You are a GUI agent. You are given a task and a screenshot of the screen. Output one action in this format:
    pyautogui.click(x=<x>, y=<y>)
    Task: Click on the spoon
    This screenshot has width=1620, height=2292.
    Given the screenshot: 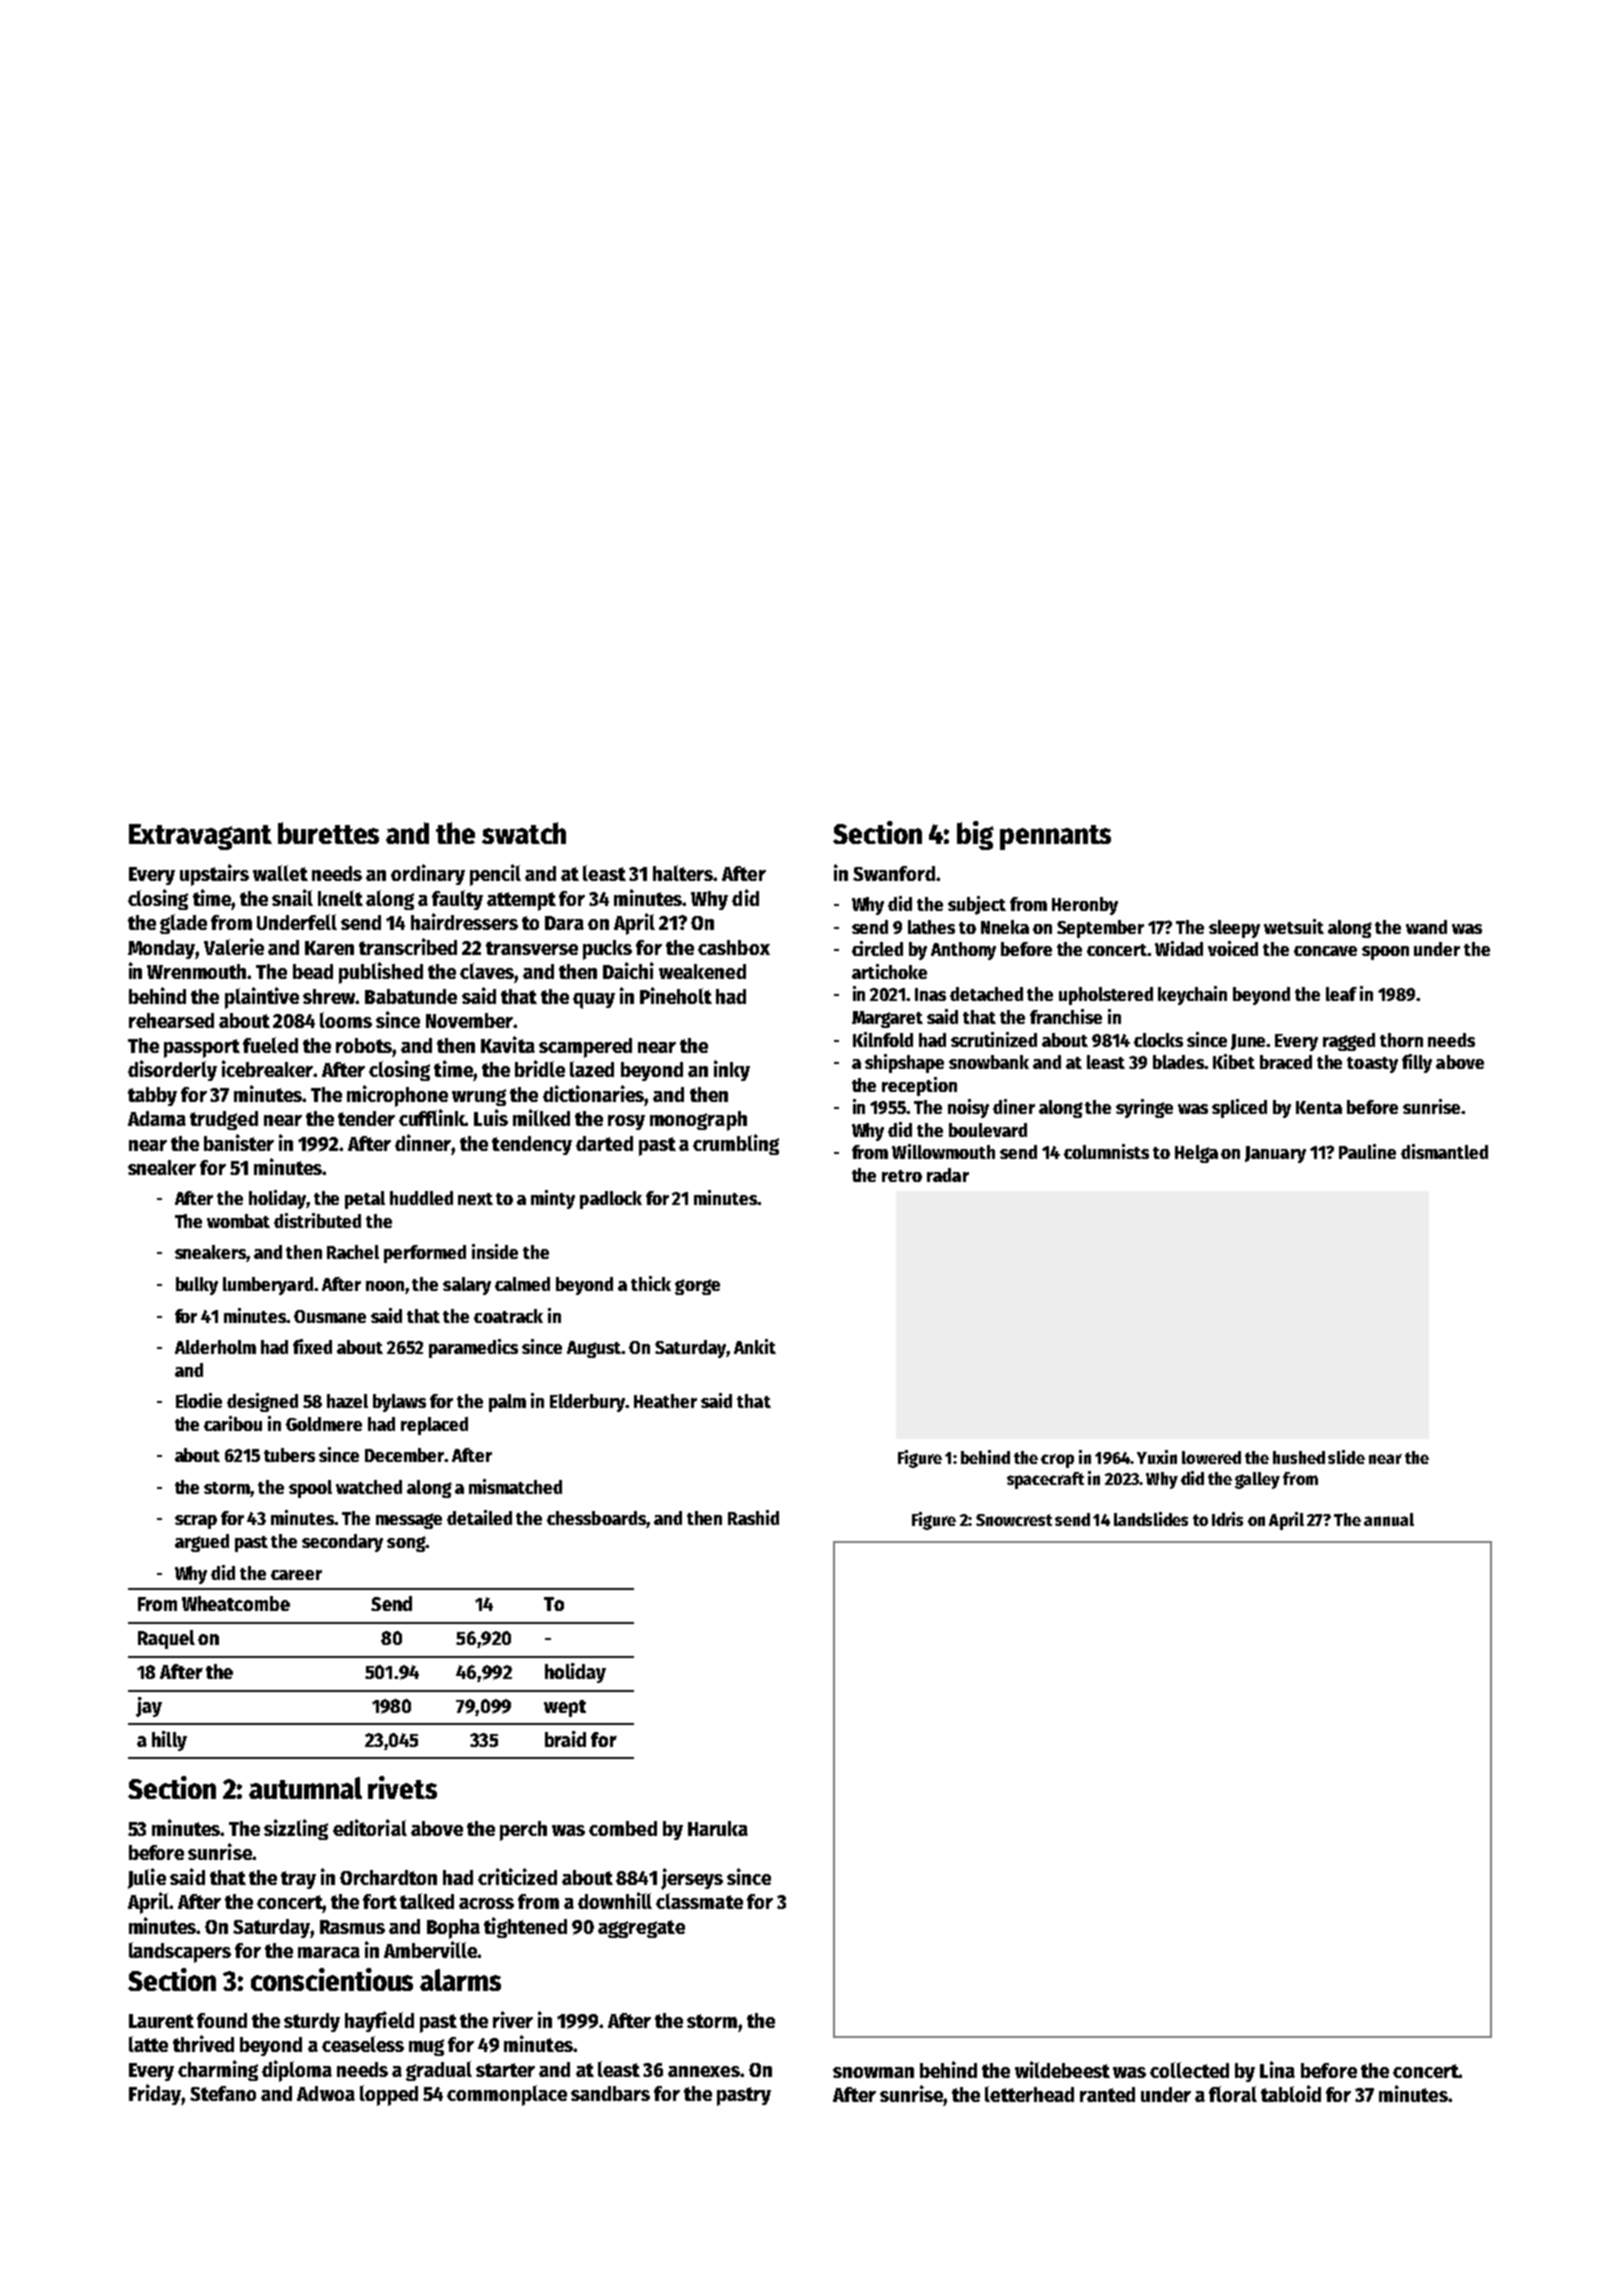 What is the action you would take?
    pyautogui.click(x=1385, y=953)
